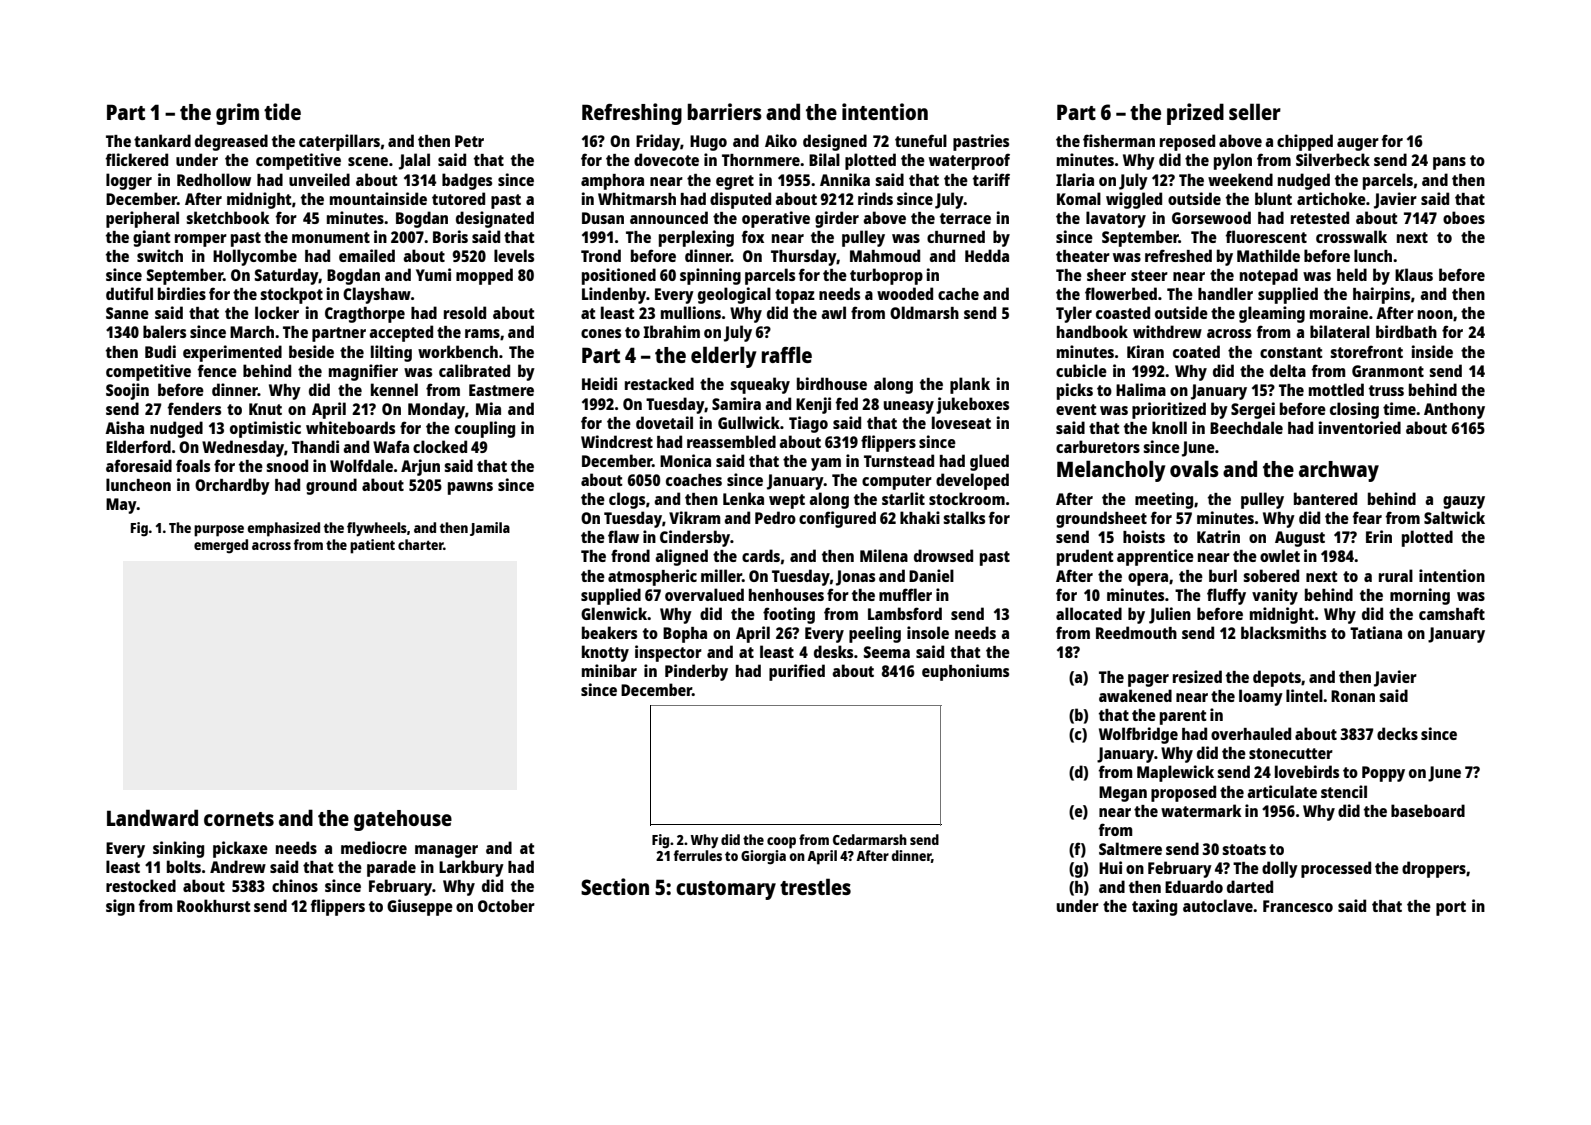 The width and height of the screenshot is (1591, 1125). Describe the element at coordinates (1194, 468) in the screenshot. I see `ovals` at that location.
